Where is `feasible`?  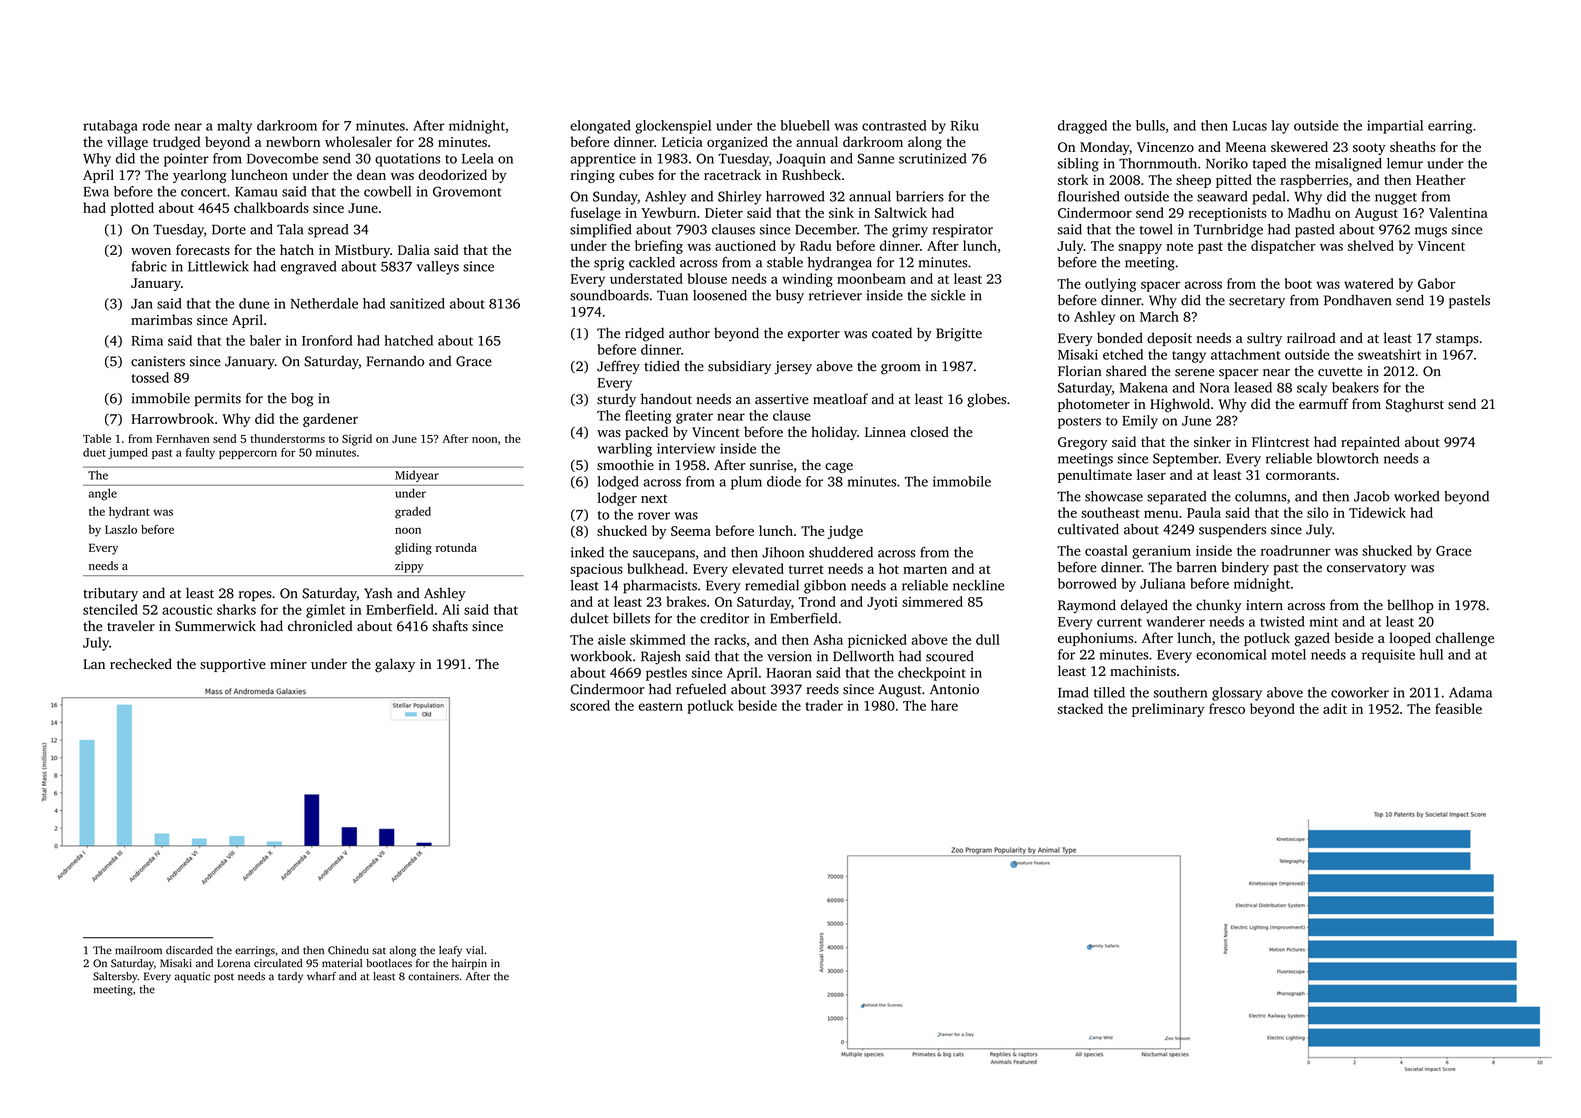 feasible is located at coordinates (1458, 708).
